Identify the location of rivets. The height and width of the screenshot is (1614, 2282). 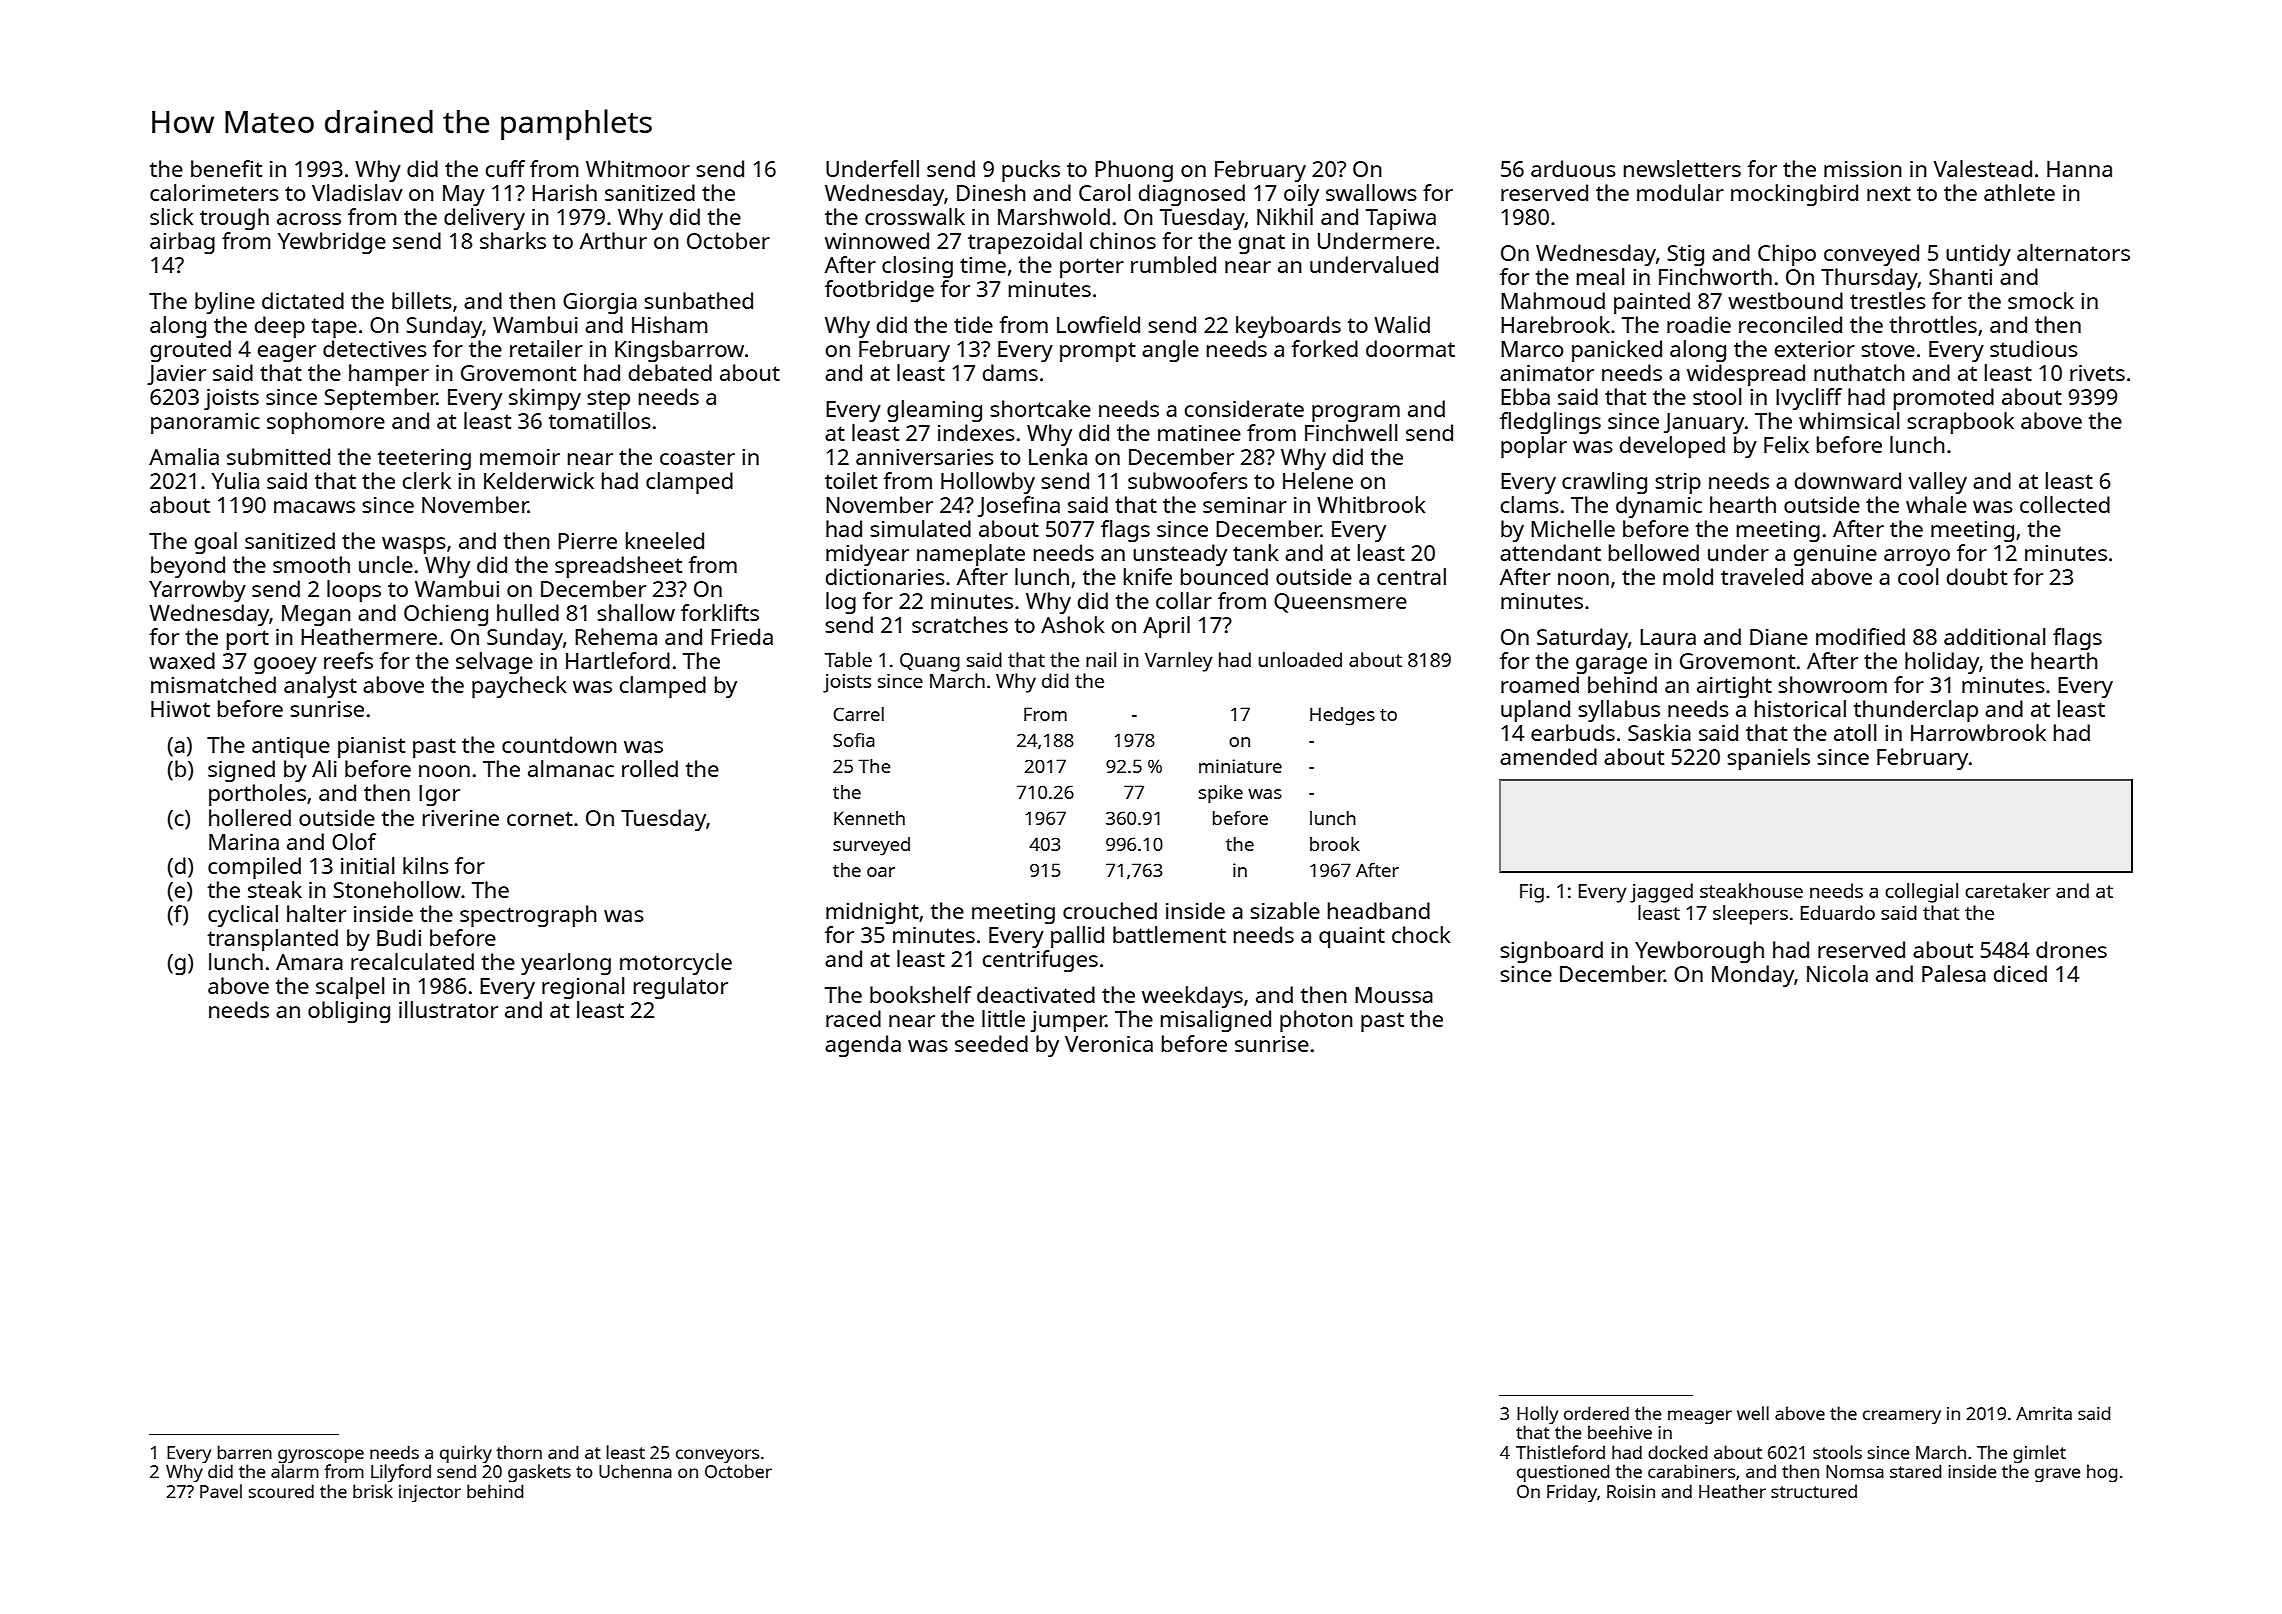
(2097, 373).
